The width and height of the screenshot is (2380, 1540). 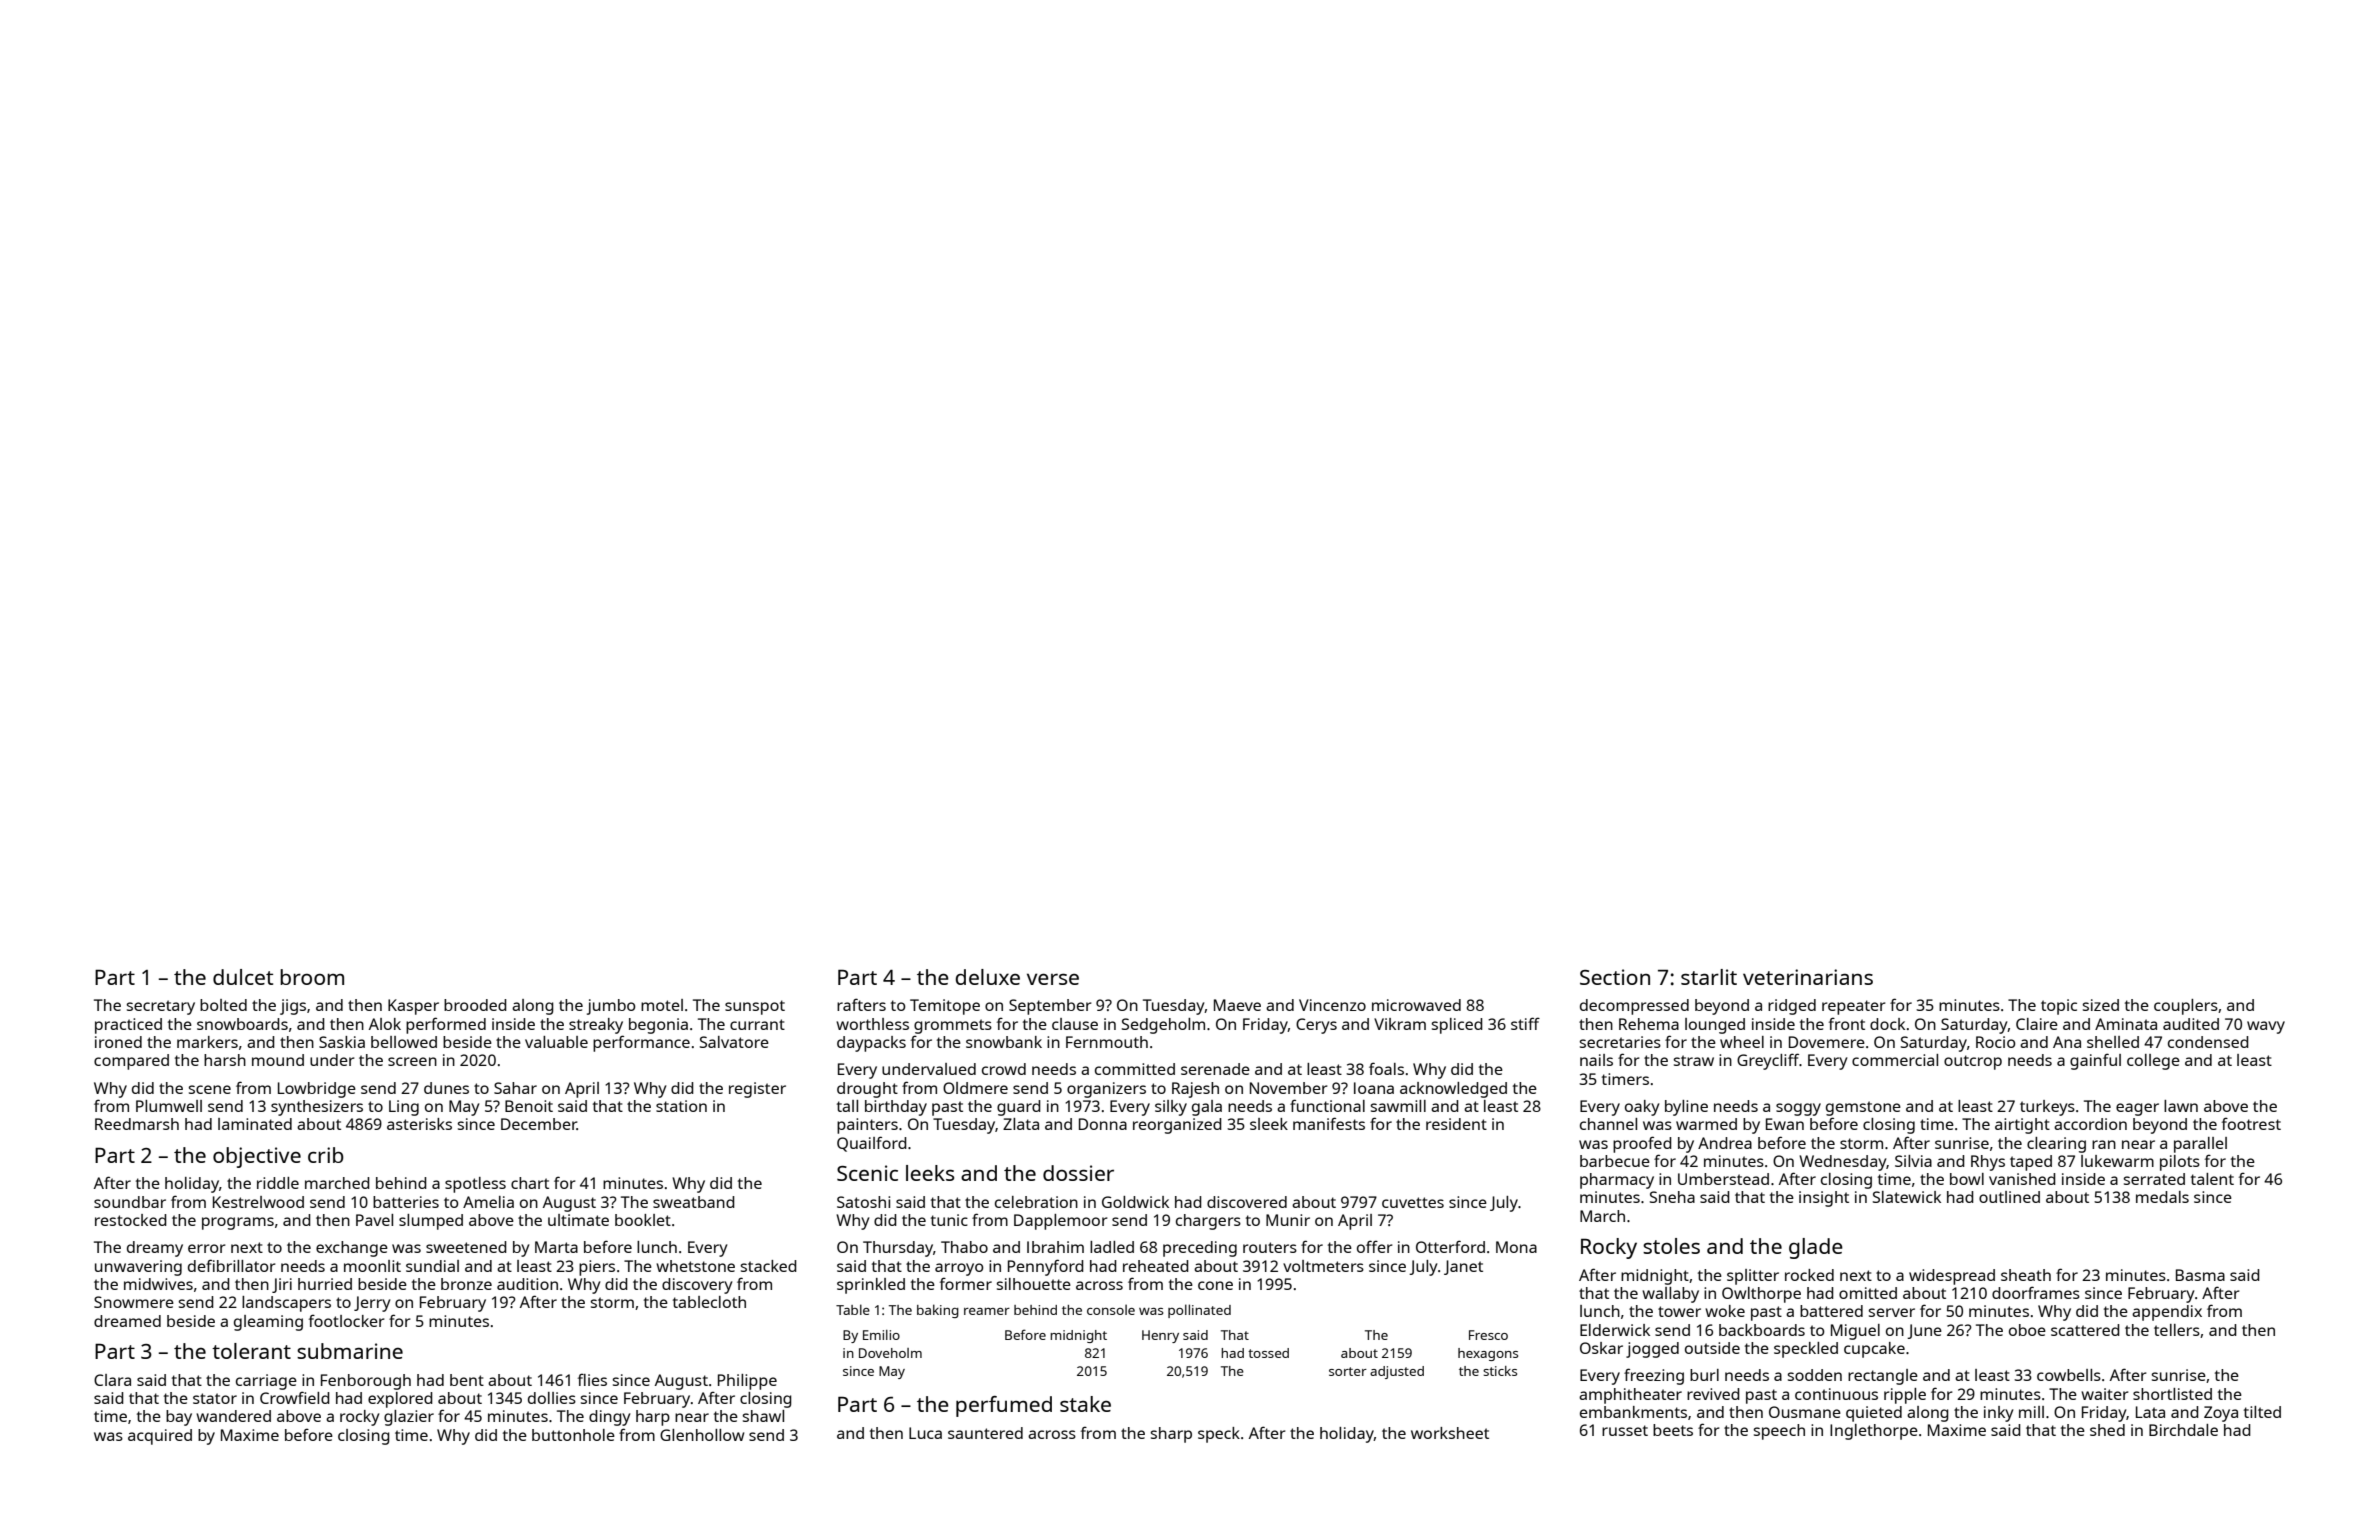 What do you see at coordinates (1078, 1173) in the screenshot?
I see `dossier` at bounding box center [1078, 1173].
